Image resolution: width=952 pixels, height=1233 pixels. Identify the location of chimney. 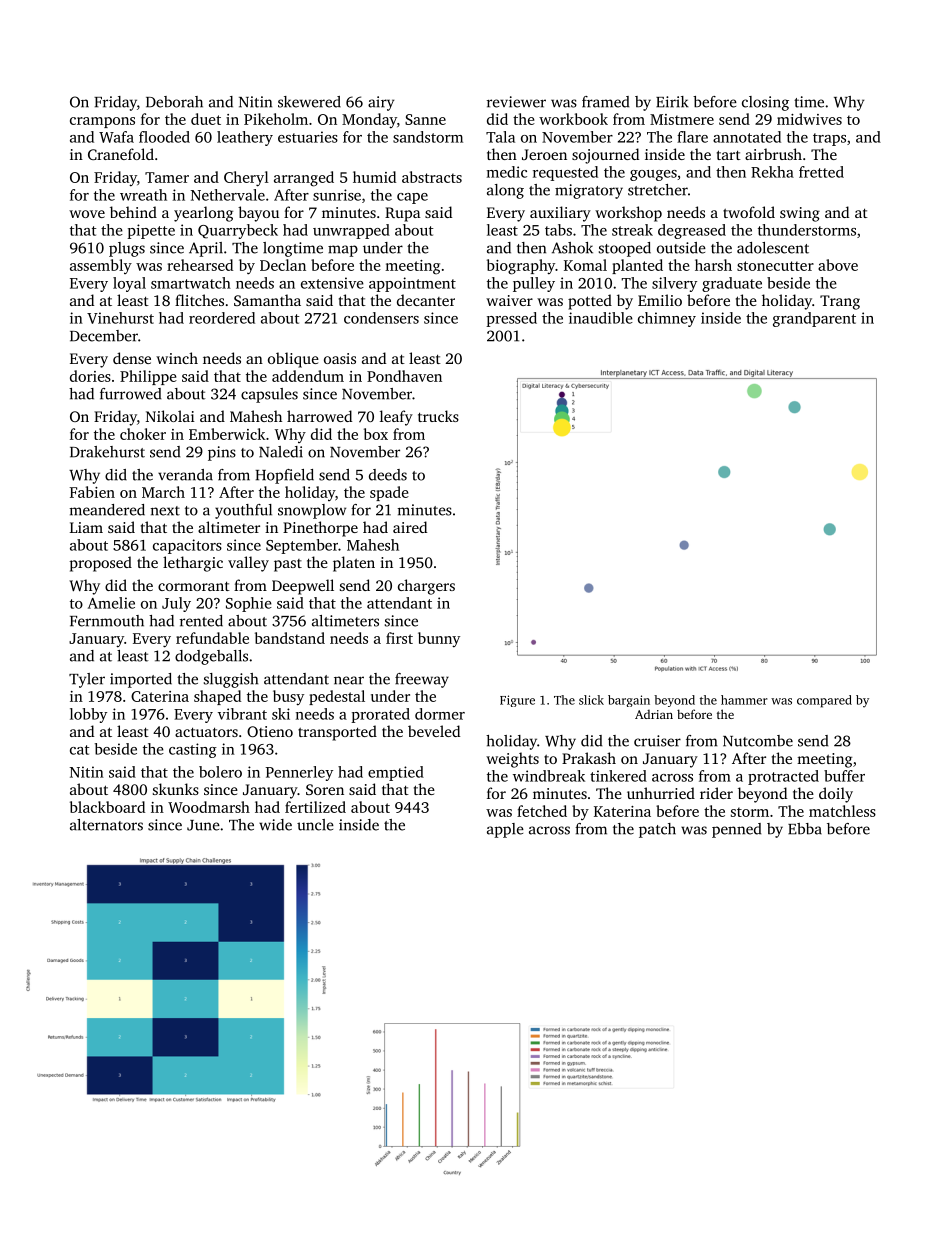
(667, 319).
